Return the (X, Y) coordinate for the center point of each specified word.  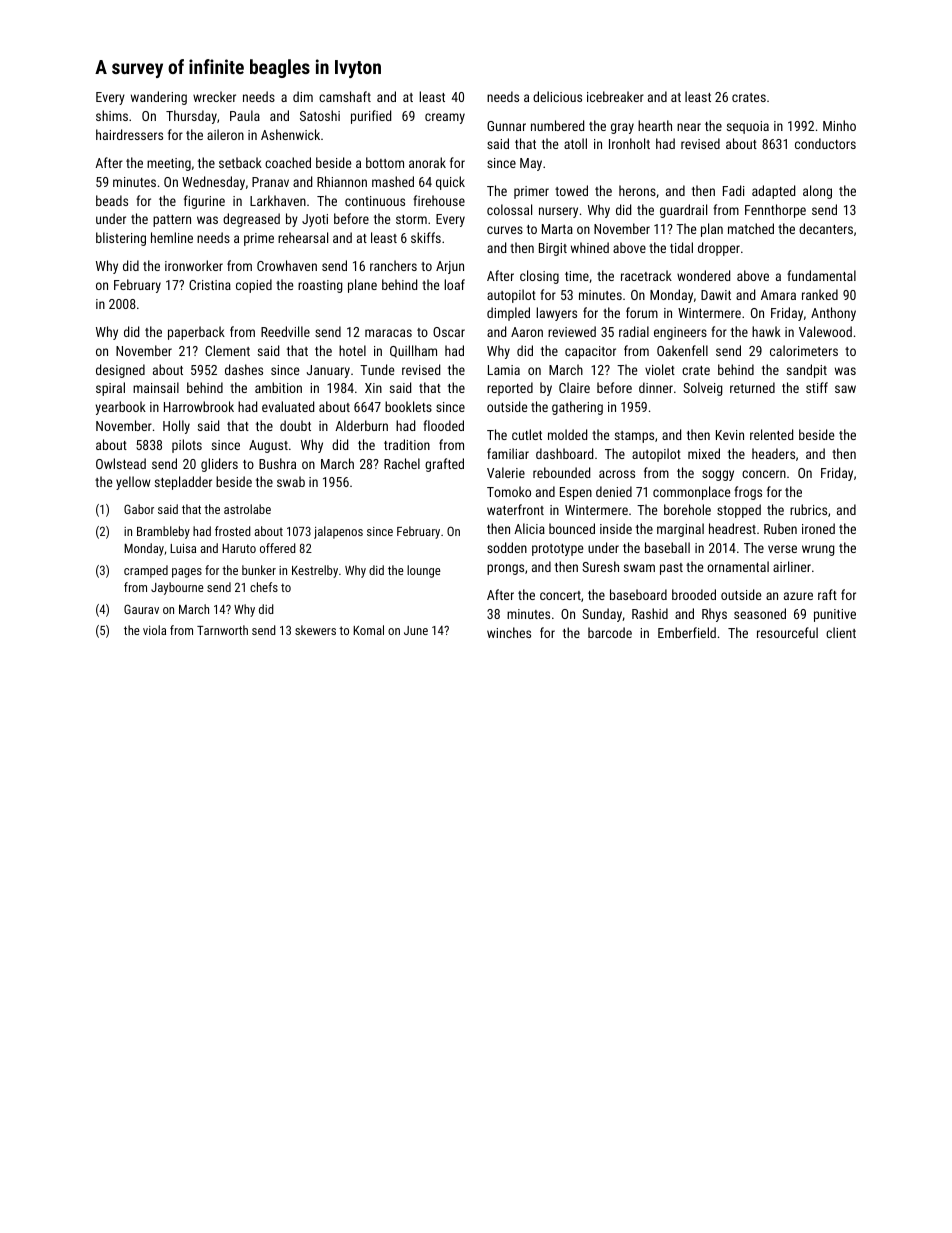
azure (798, 596)
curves (505, 230)
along (817, 192)
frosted (233, 531)
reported (510, 389)
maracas (388, 333)
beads (112, 200)
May (531, 164)
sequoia (748, 127)
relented (771, 434)
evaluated (288, 406)
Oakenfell (682, 350)
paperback (196, 333)
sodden (507, 547)
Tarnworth (222, 630)
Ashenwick (290, 134)
